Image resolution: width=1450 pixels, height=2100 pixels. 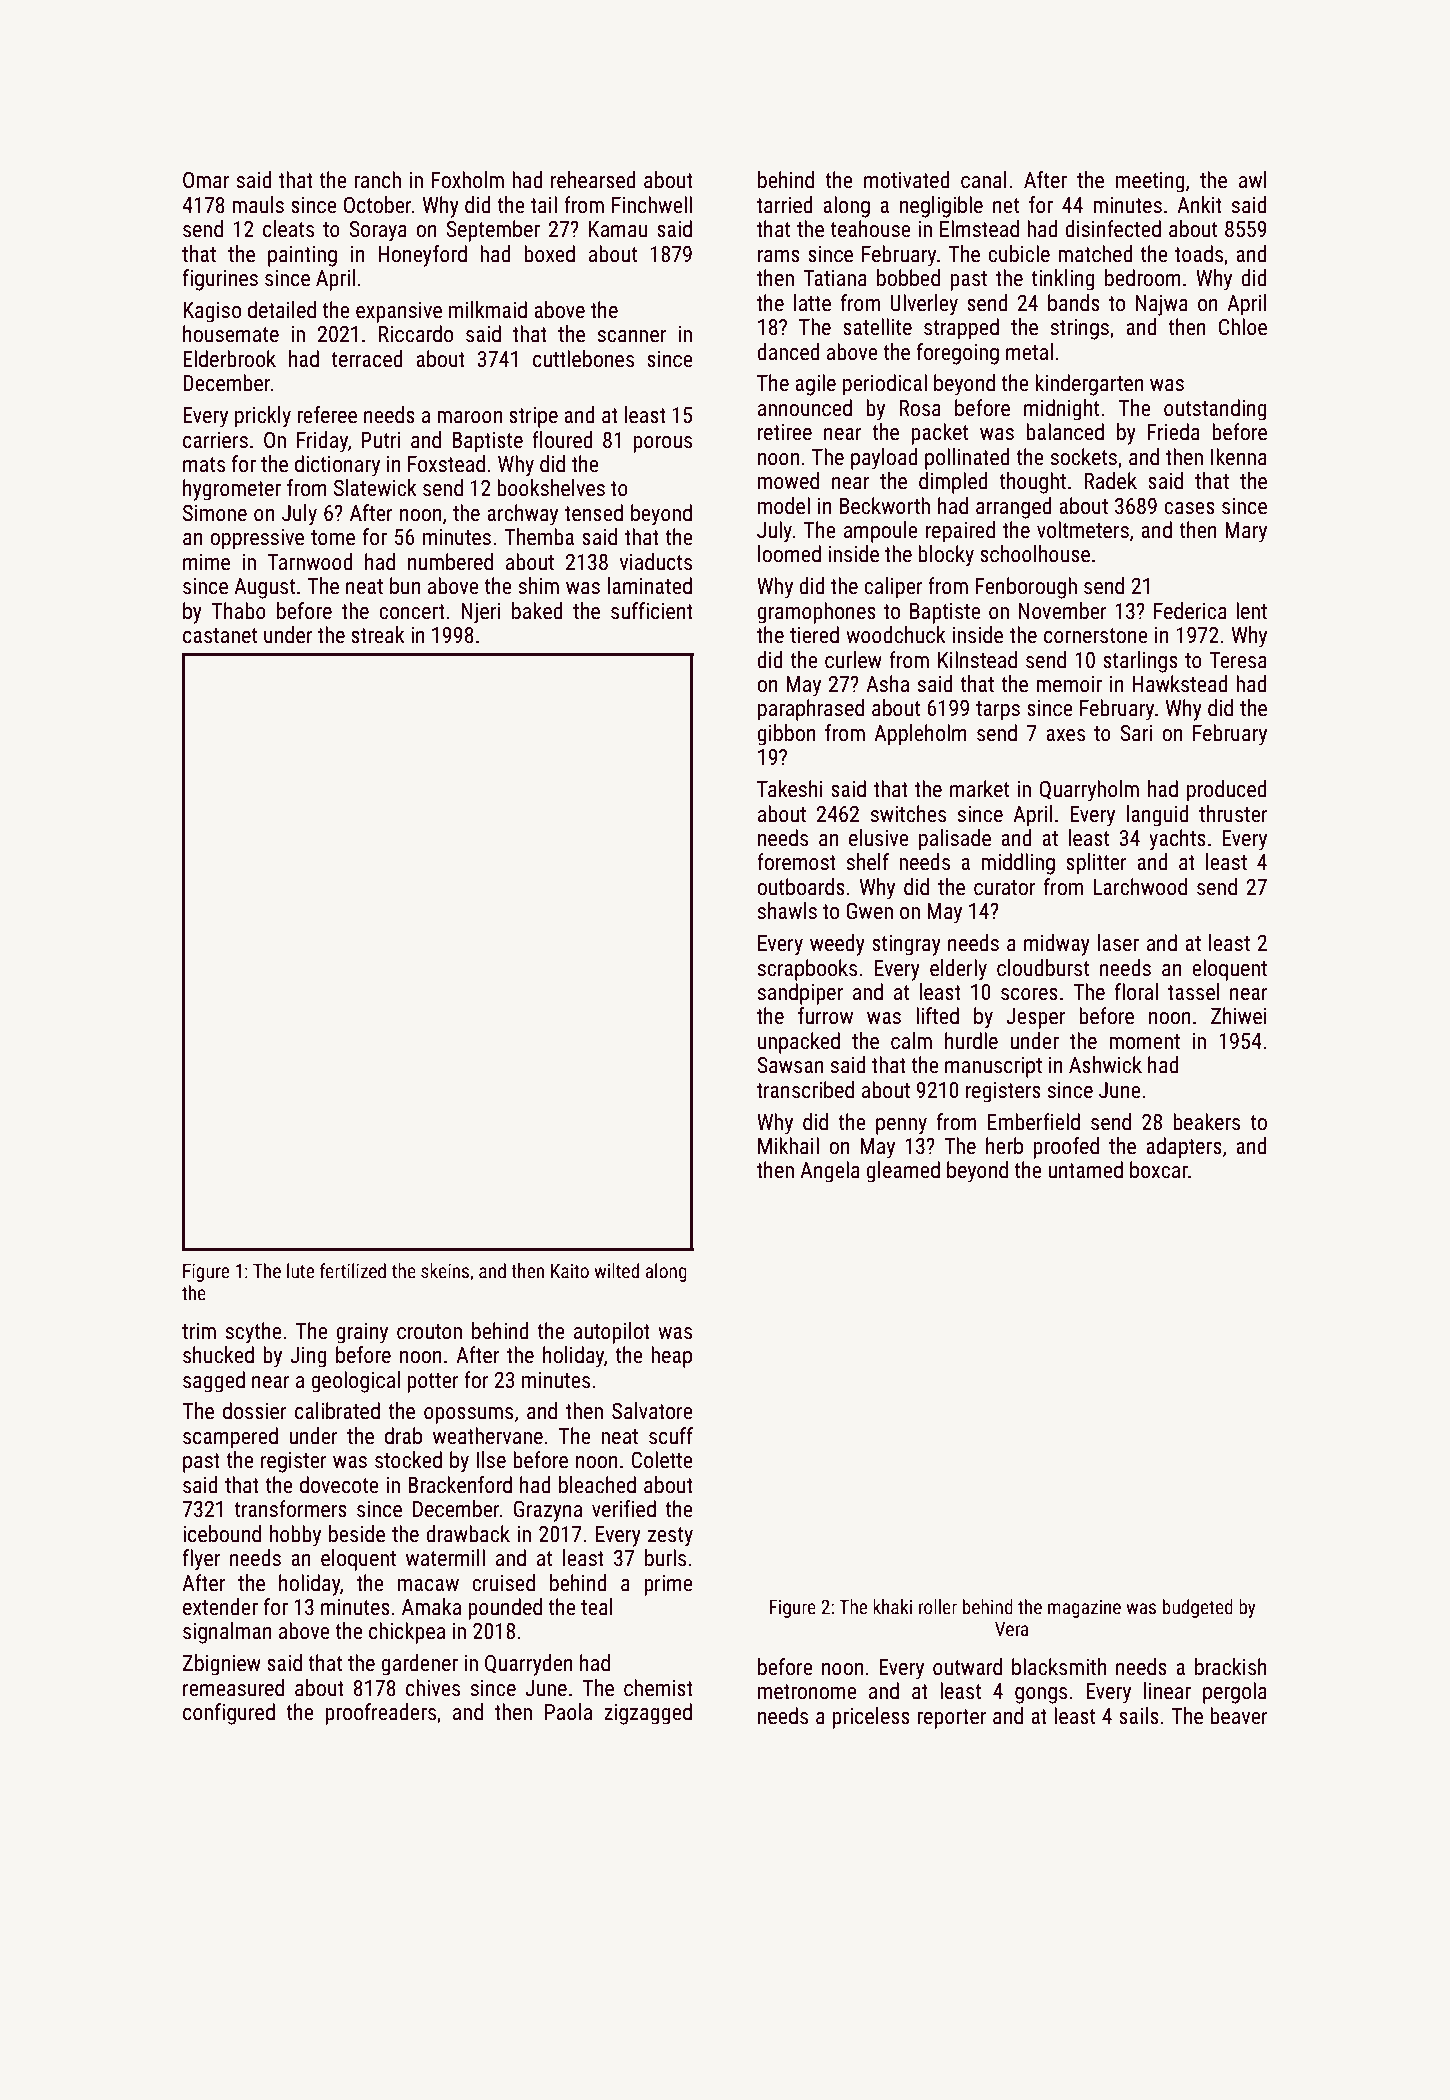 I want to click on zigzagged, so click(x=648, y=1714).
